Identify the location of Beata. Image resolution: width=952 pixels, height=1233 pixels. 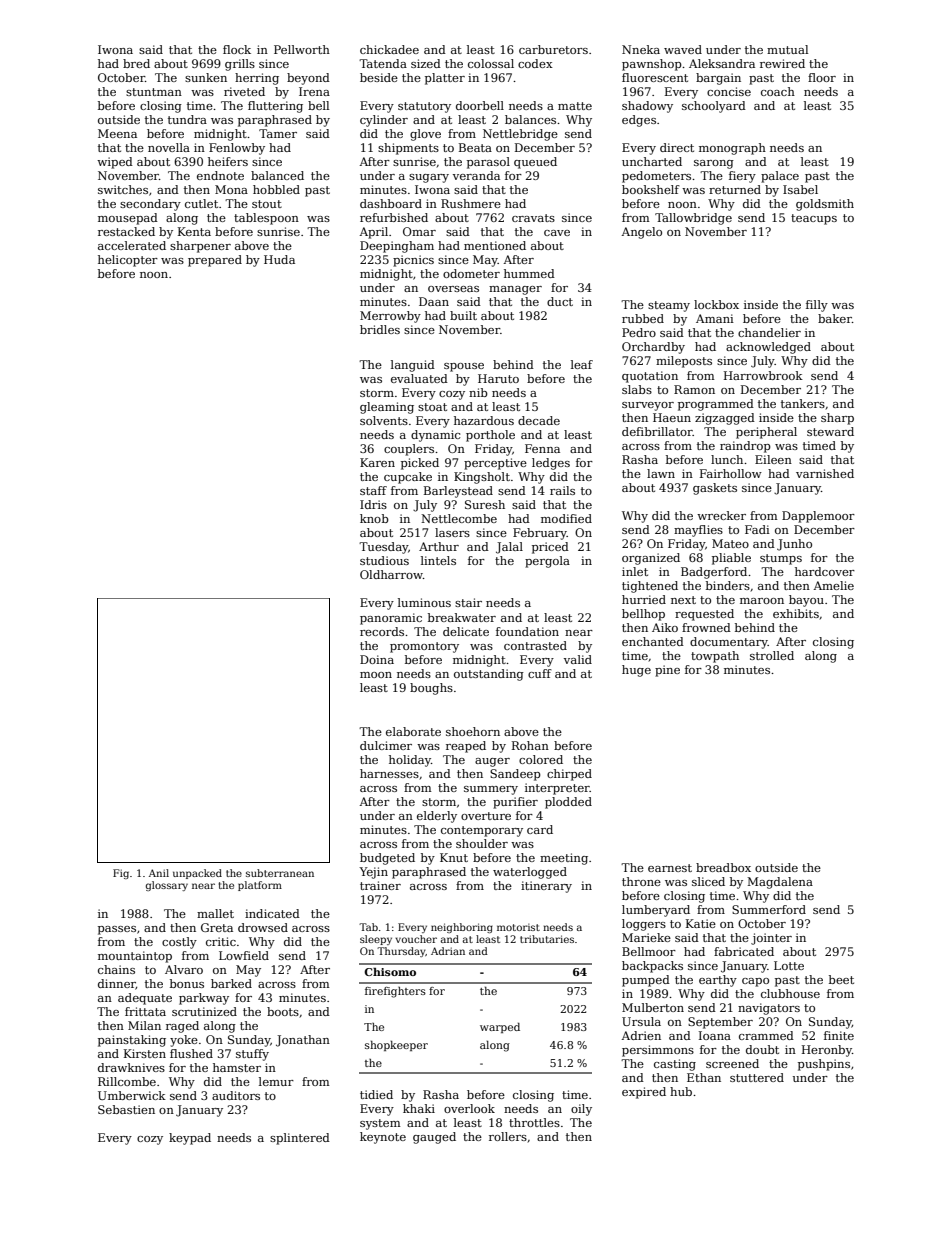
(475, 147).
